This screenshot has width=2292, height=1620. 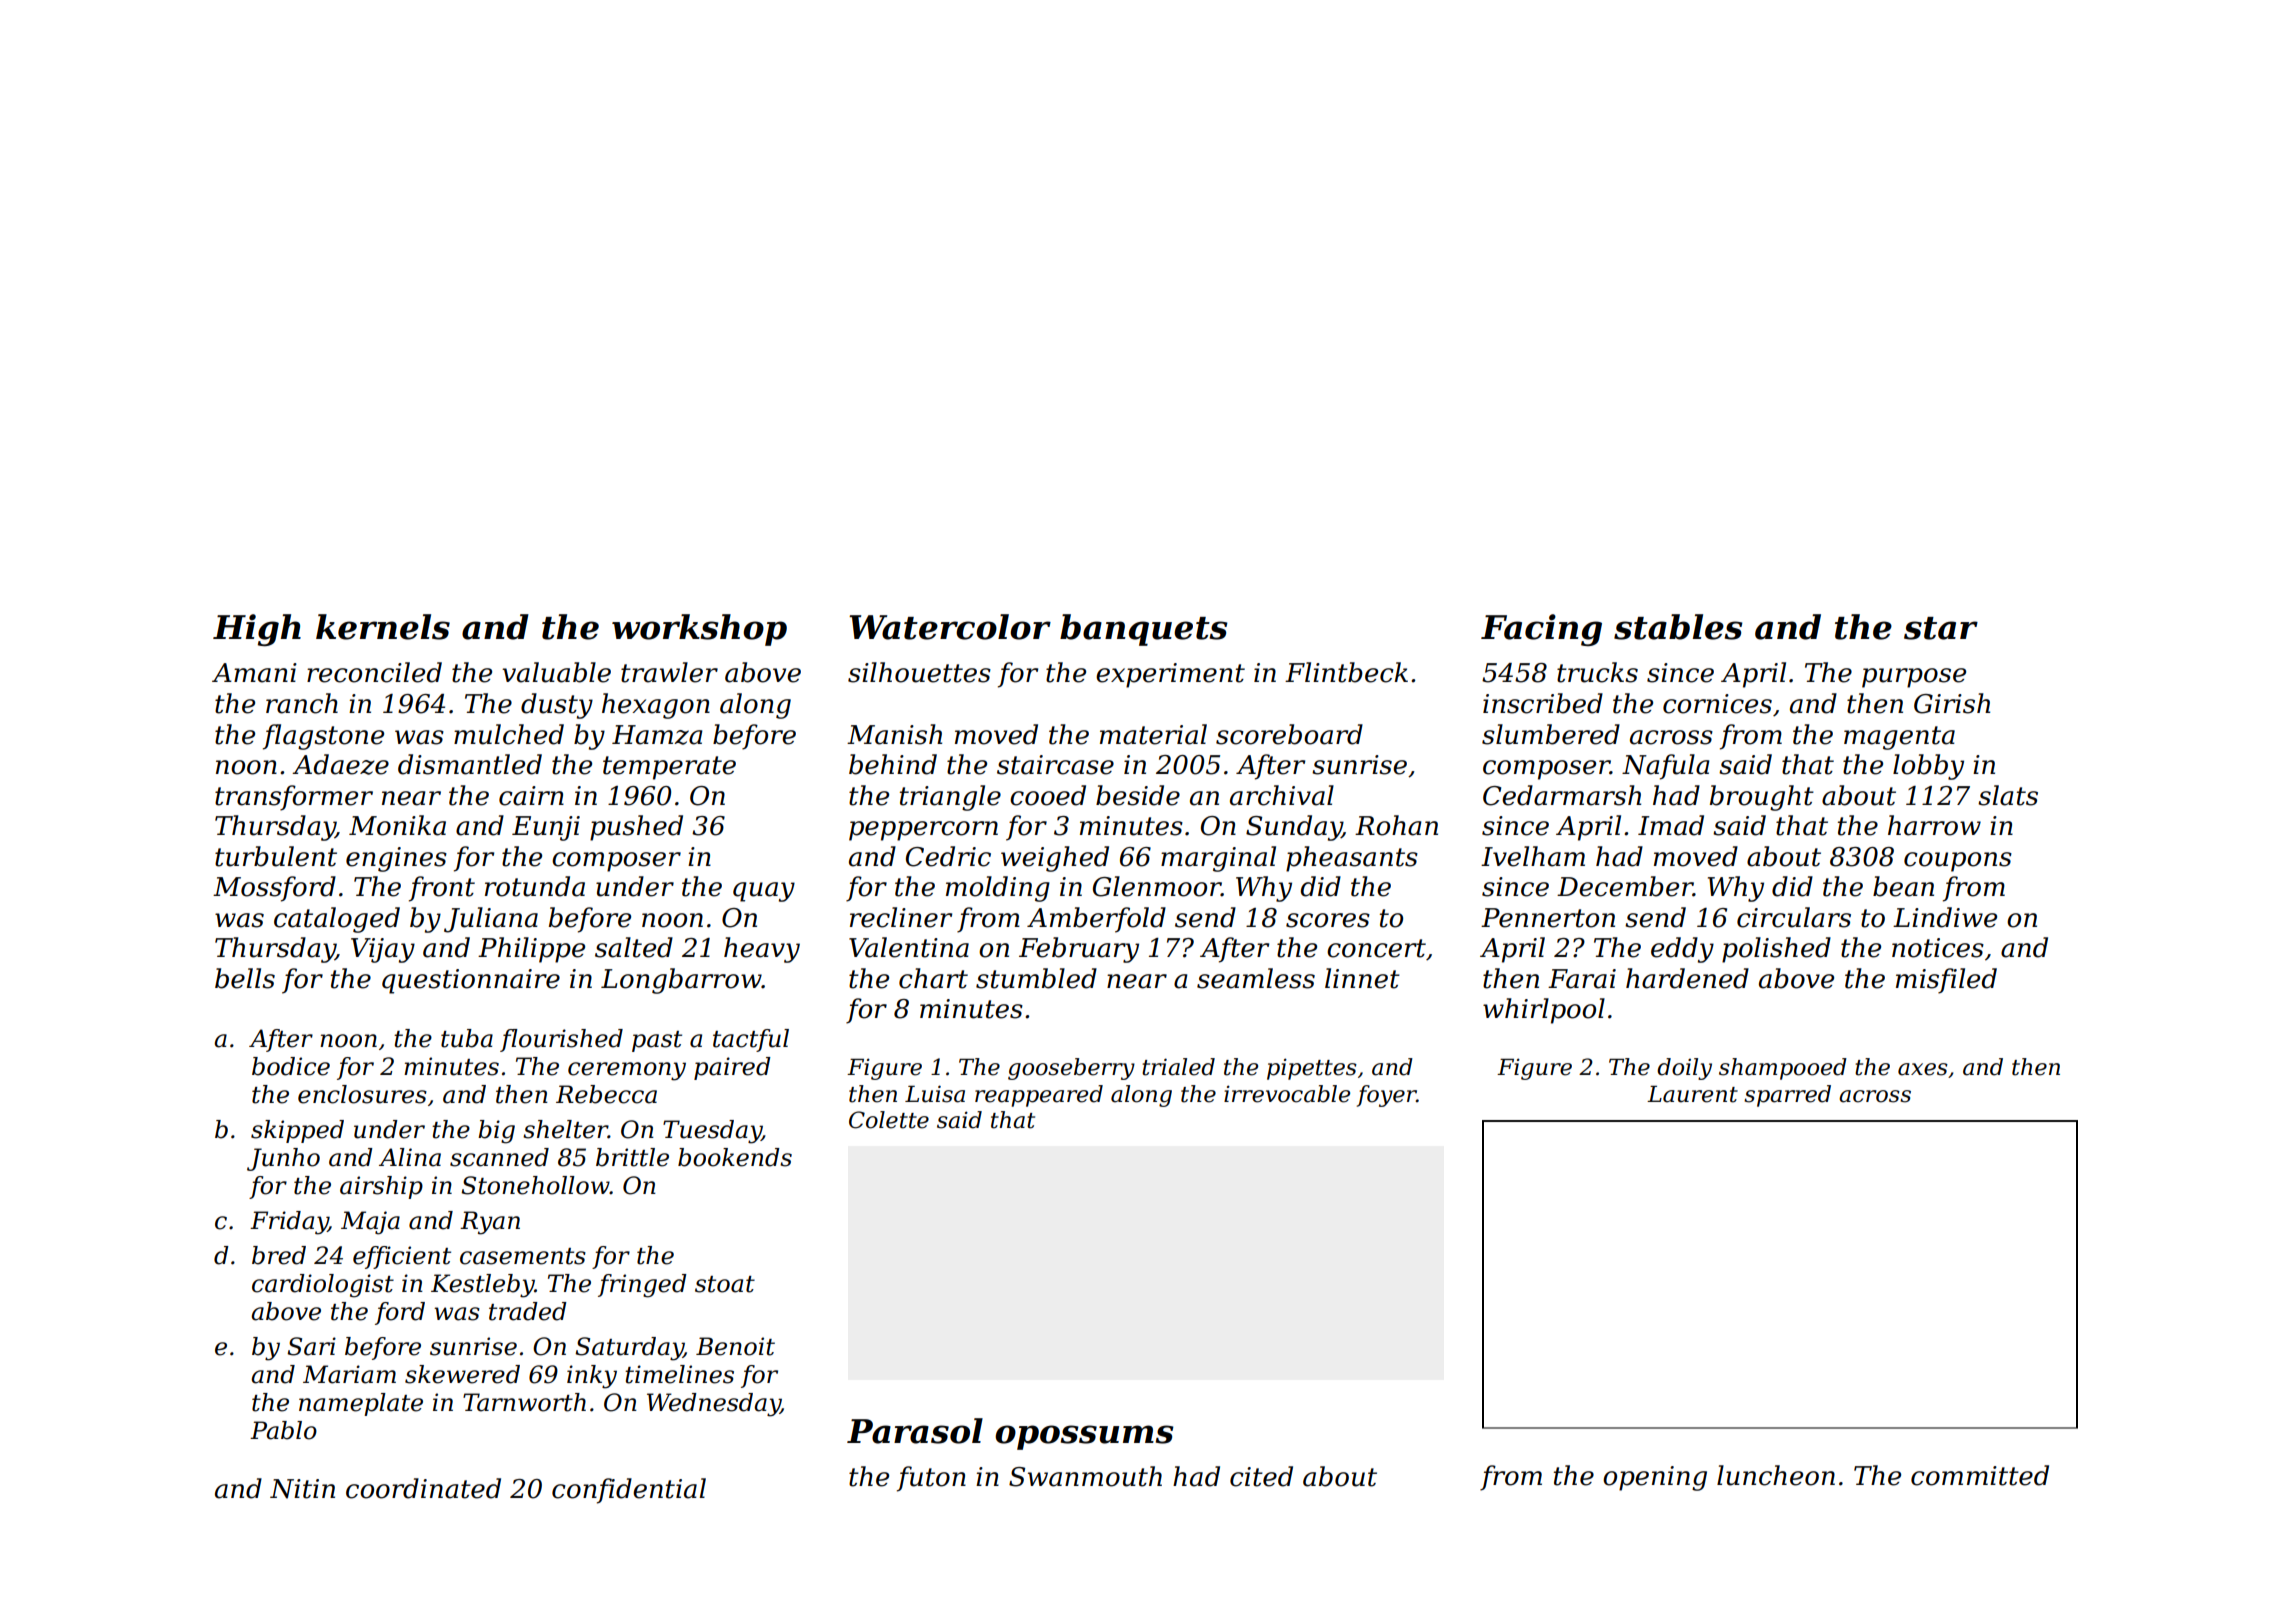 What do you see at coordinates (1666, 767) in the screenshot?
I see `Nafula` at bounding box center [1666, 767].
